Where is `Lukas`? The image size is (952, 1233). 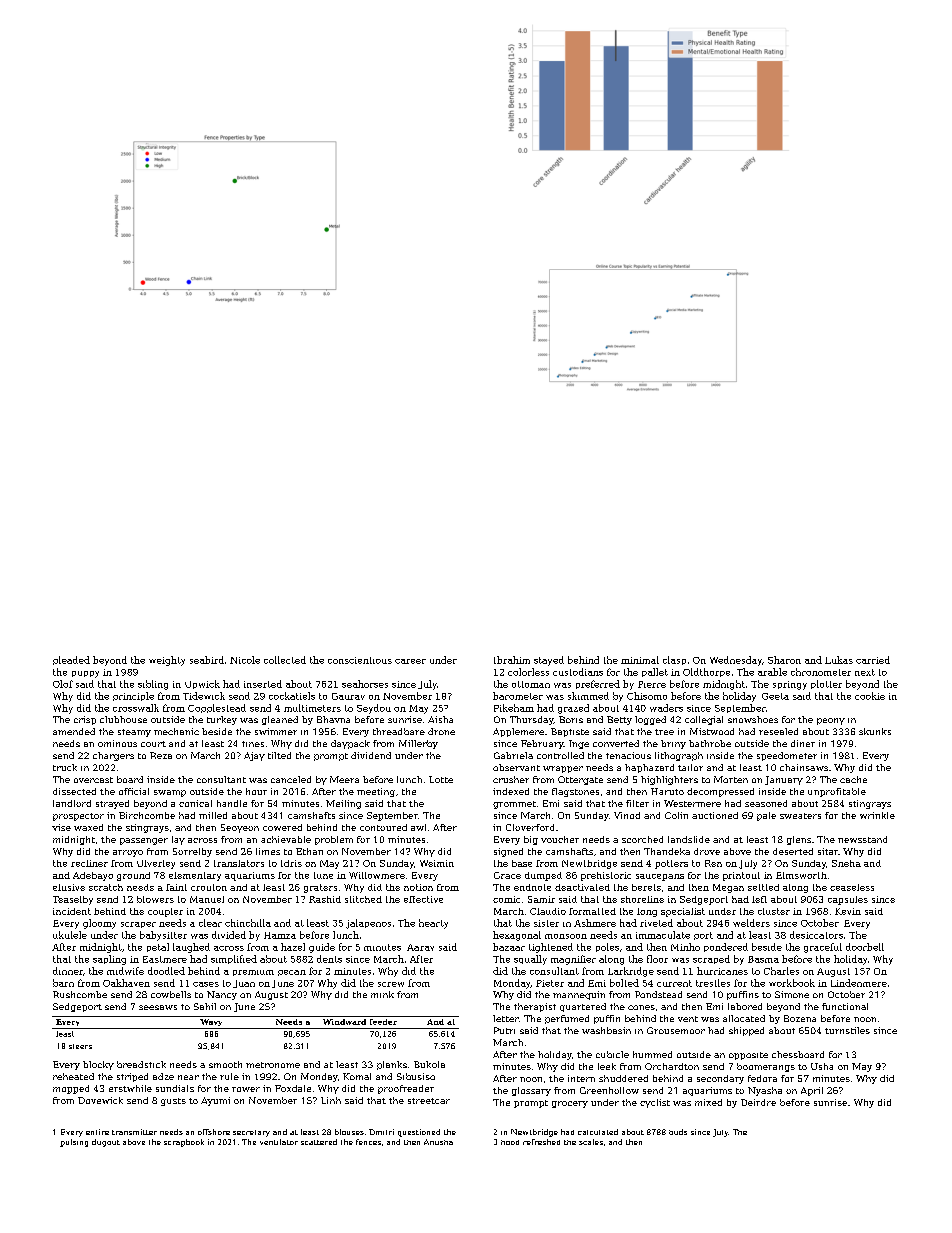
Lukas is located at coordinates (839, 660).
